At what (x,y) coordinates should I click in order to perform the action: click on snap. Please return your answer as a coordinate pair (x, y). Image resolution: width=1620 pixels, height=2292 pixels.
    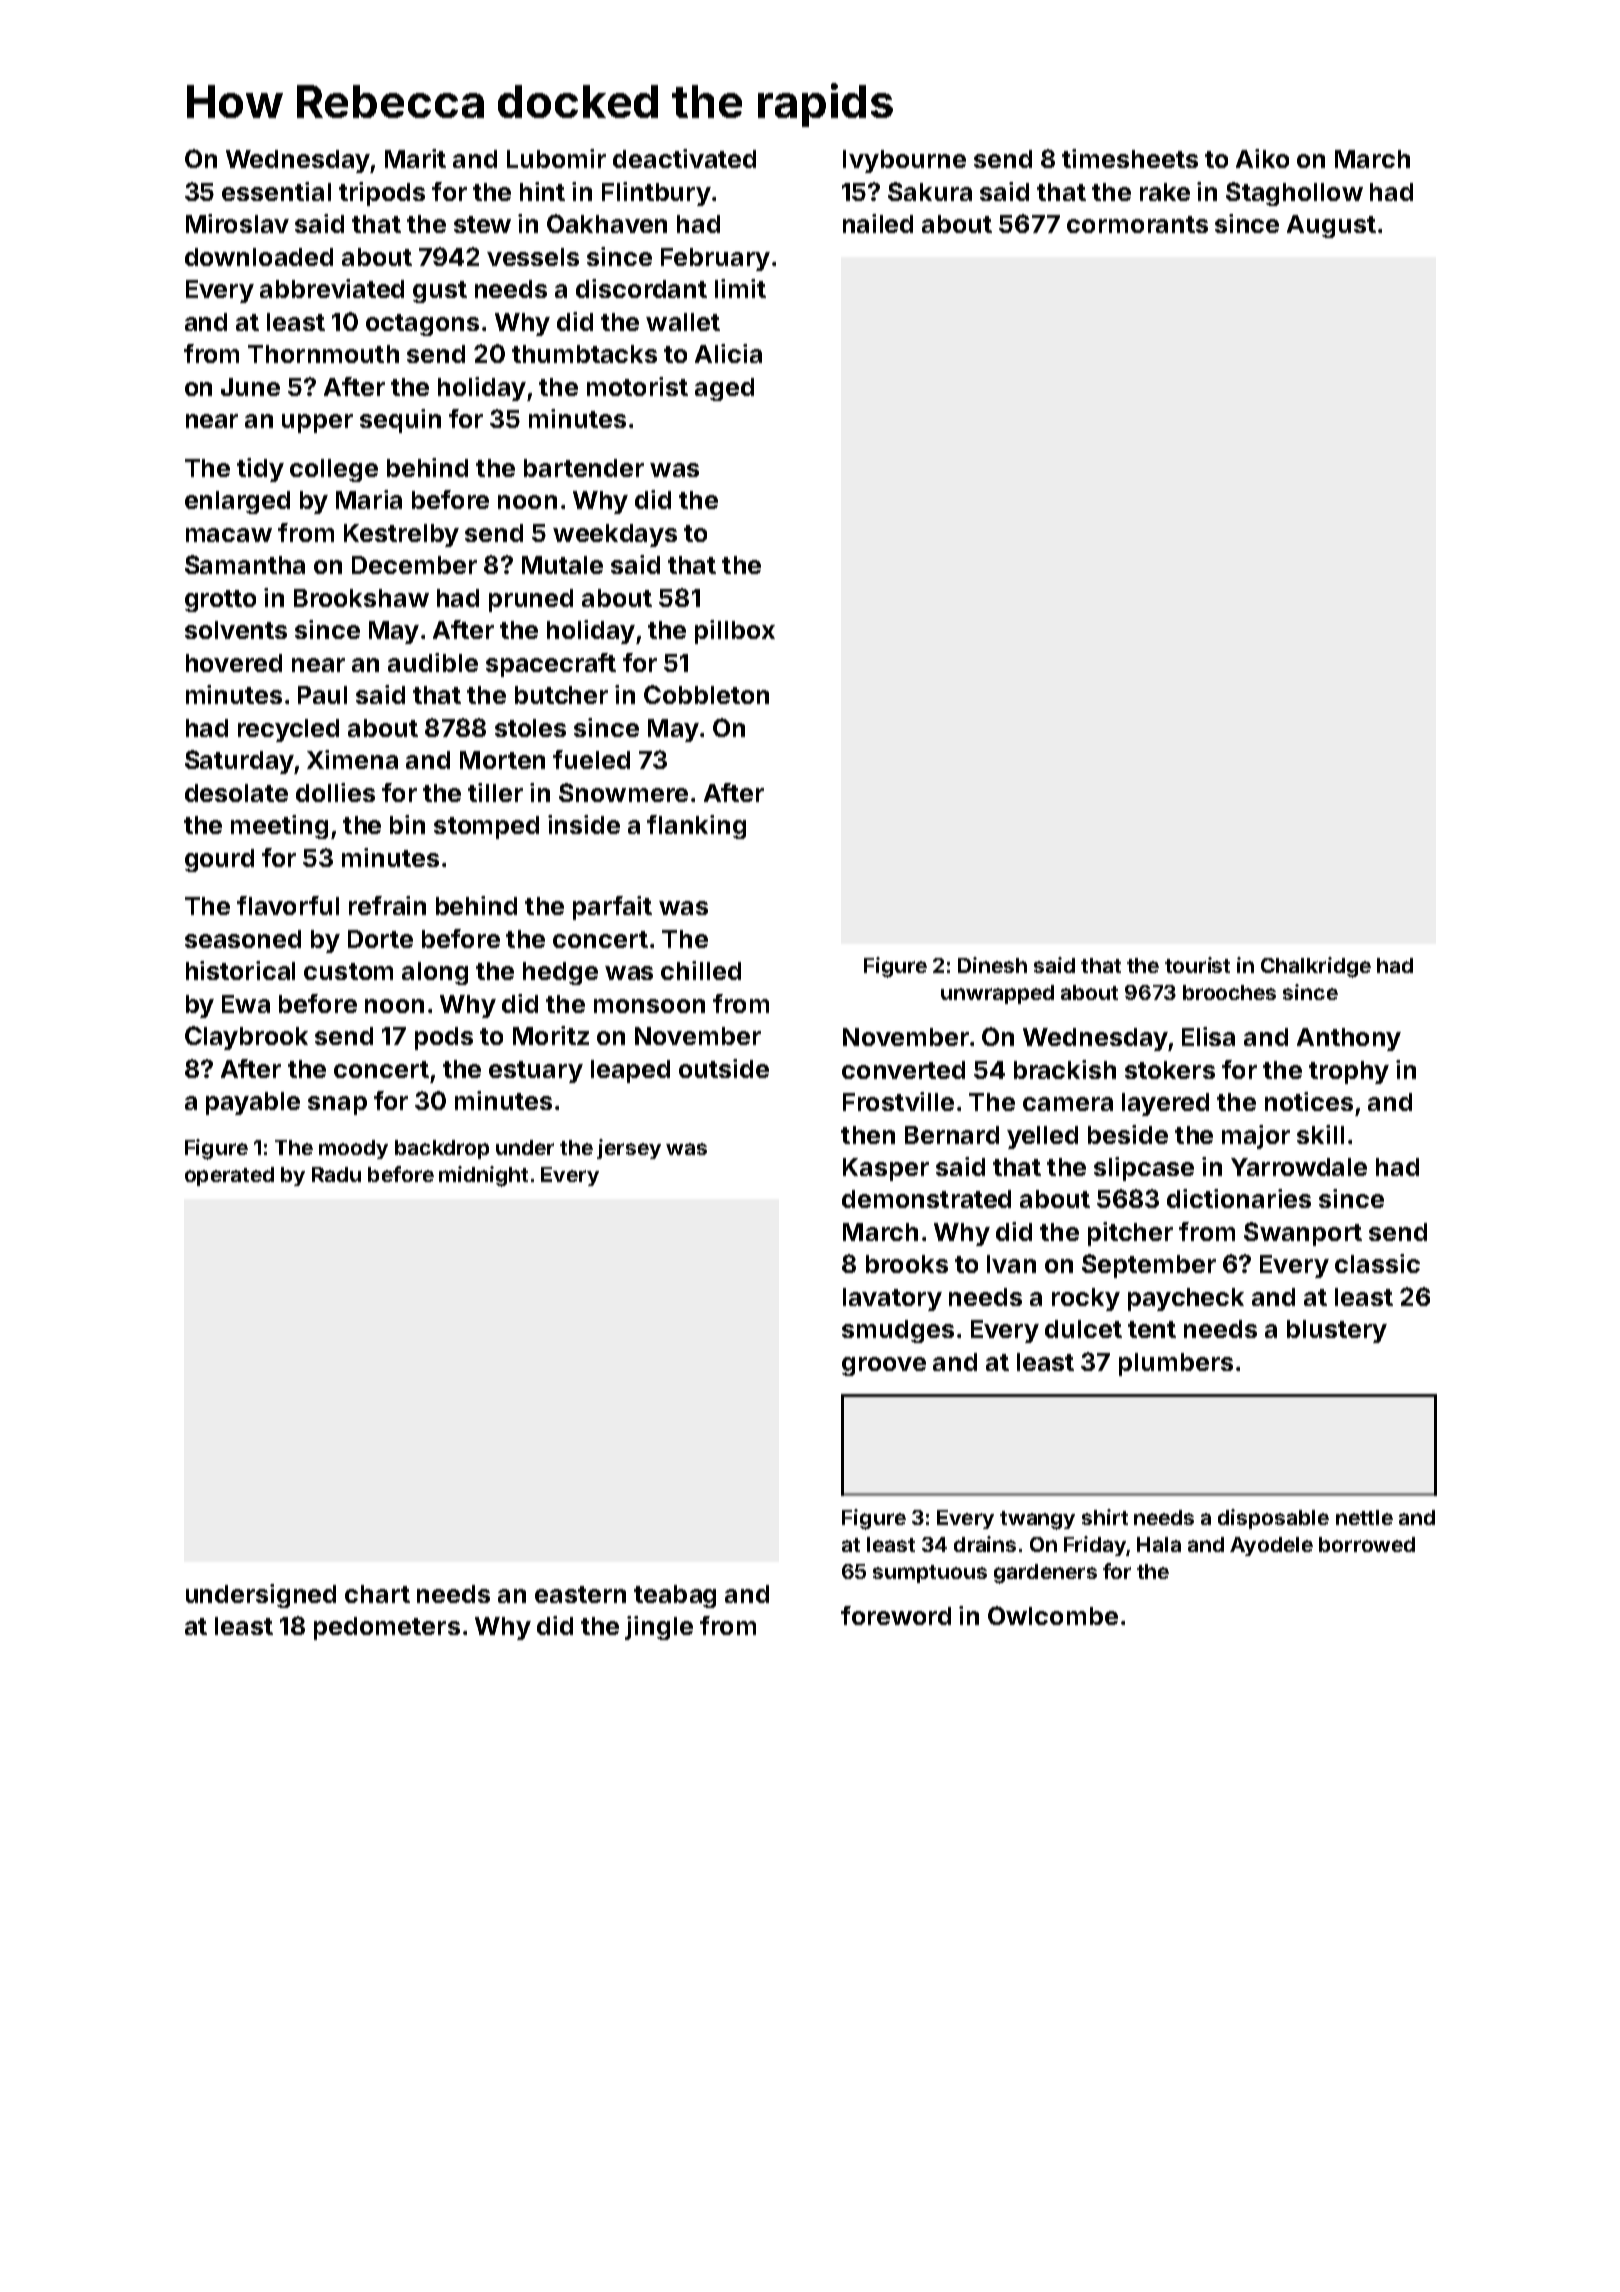
    Looking at the image, I should click on (337, 1105).
